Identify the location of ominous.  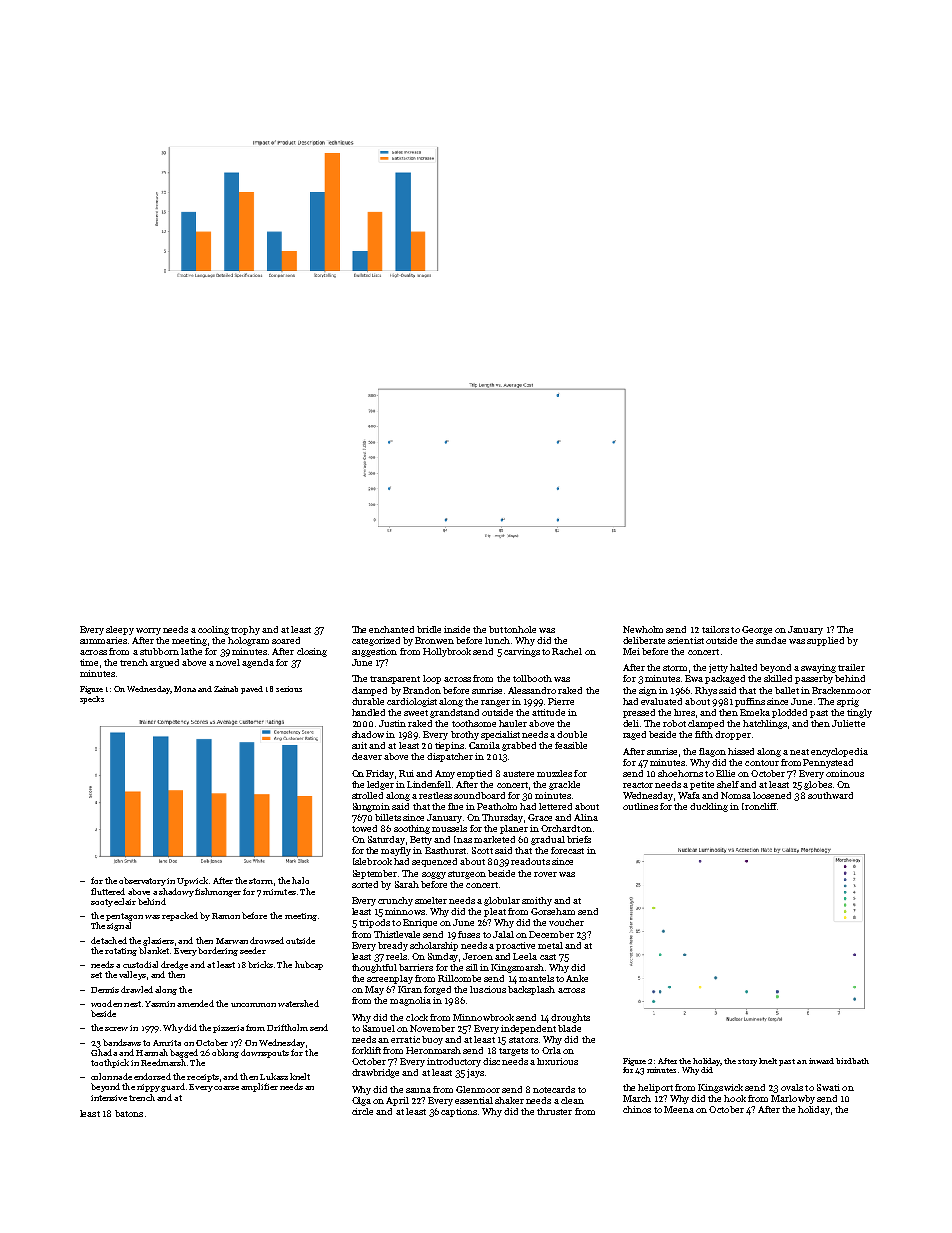
(845, 773).
